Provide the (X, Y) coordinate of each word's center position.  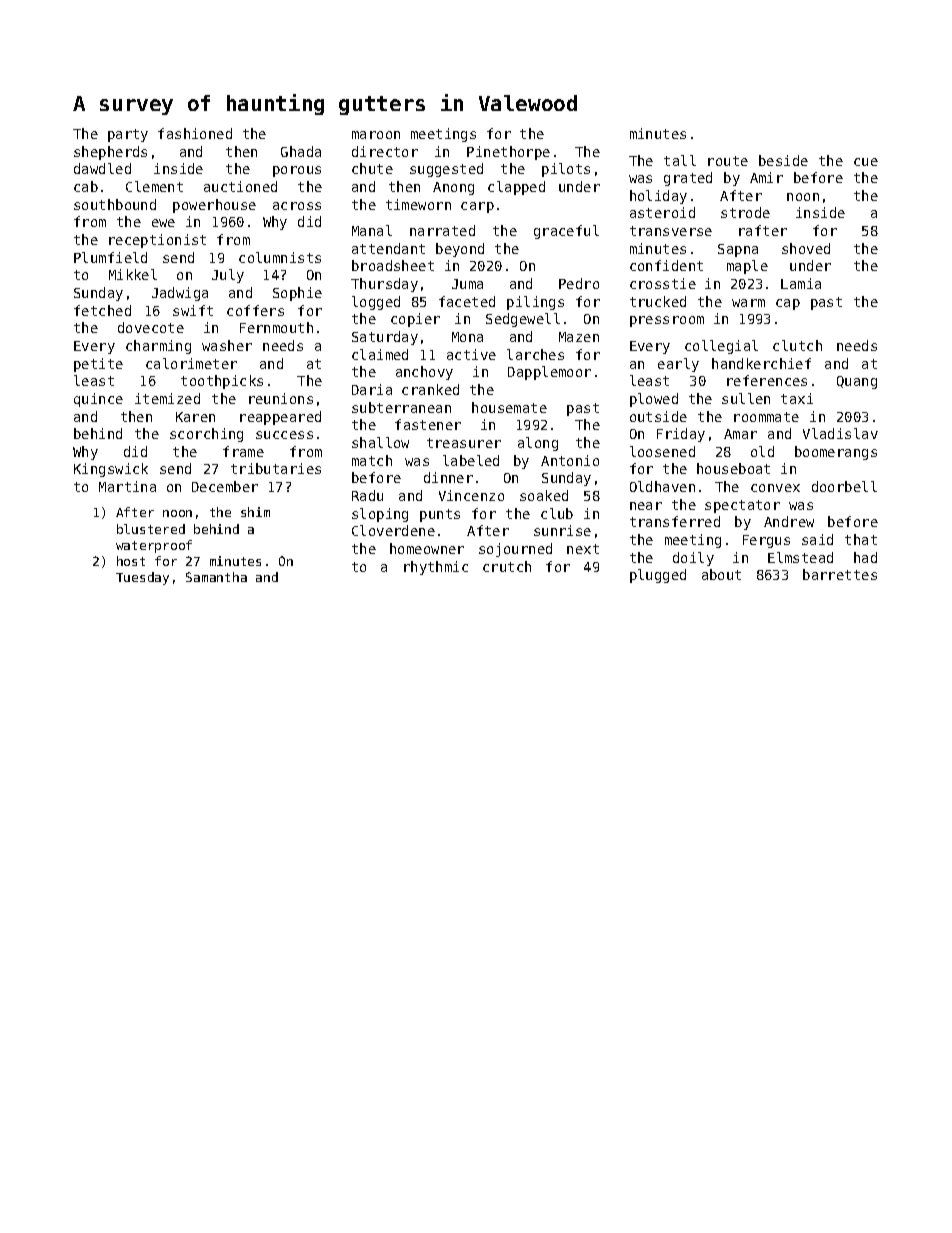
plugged (658, 576)
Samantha (216, 577)
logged (376, 303)
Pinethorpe (508, 153)
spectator (742, 506)
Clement (154, 186)
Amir (766, 177)
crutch (507, 566)
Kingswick (111, 470)
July (228, 276)
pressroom (667, 321)
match (372, 460)
